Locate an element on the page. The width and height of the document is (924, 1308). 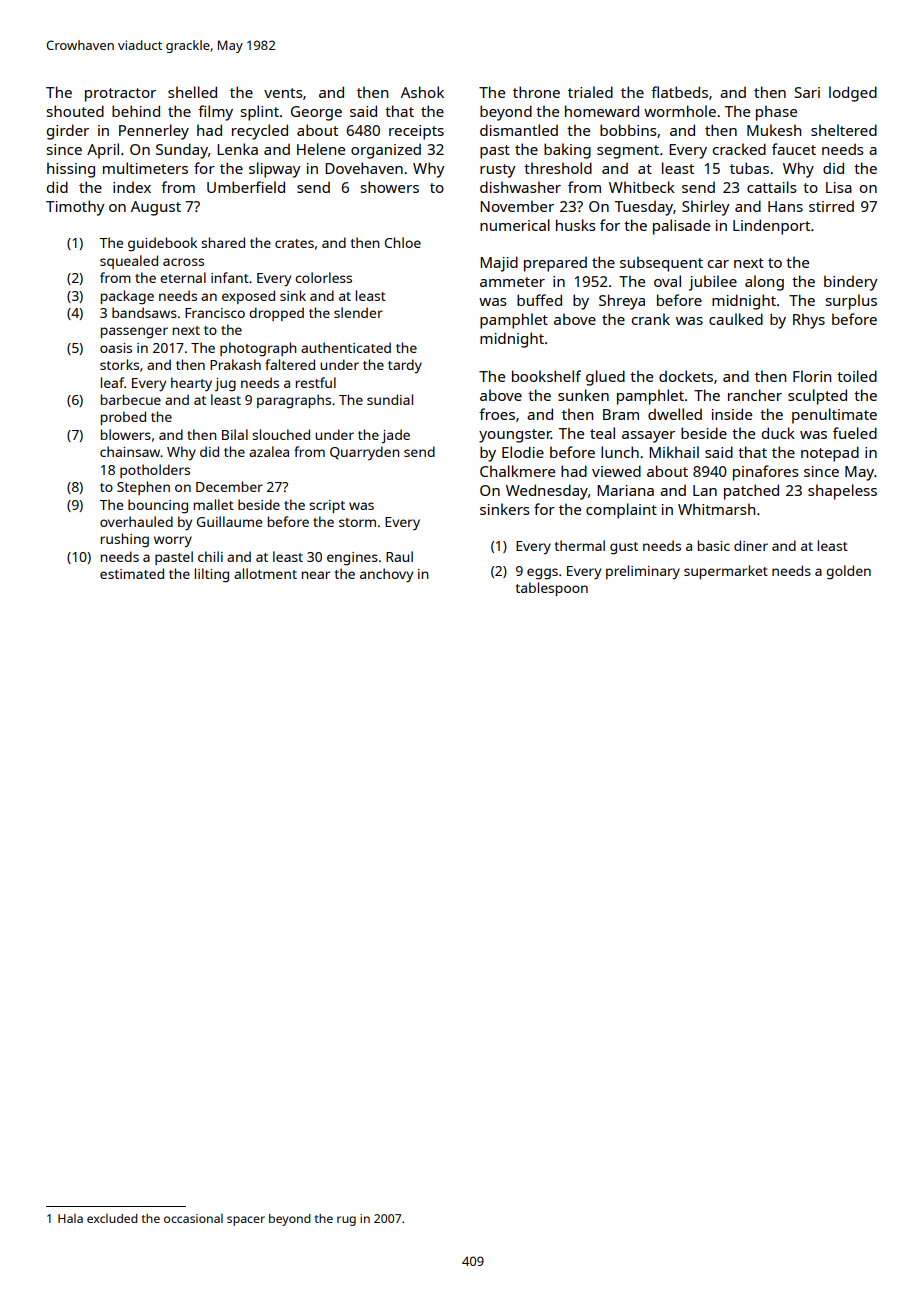
occasional is located at coordinates (193, 1218).
